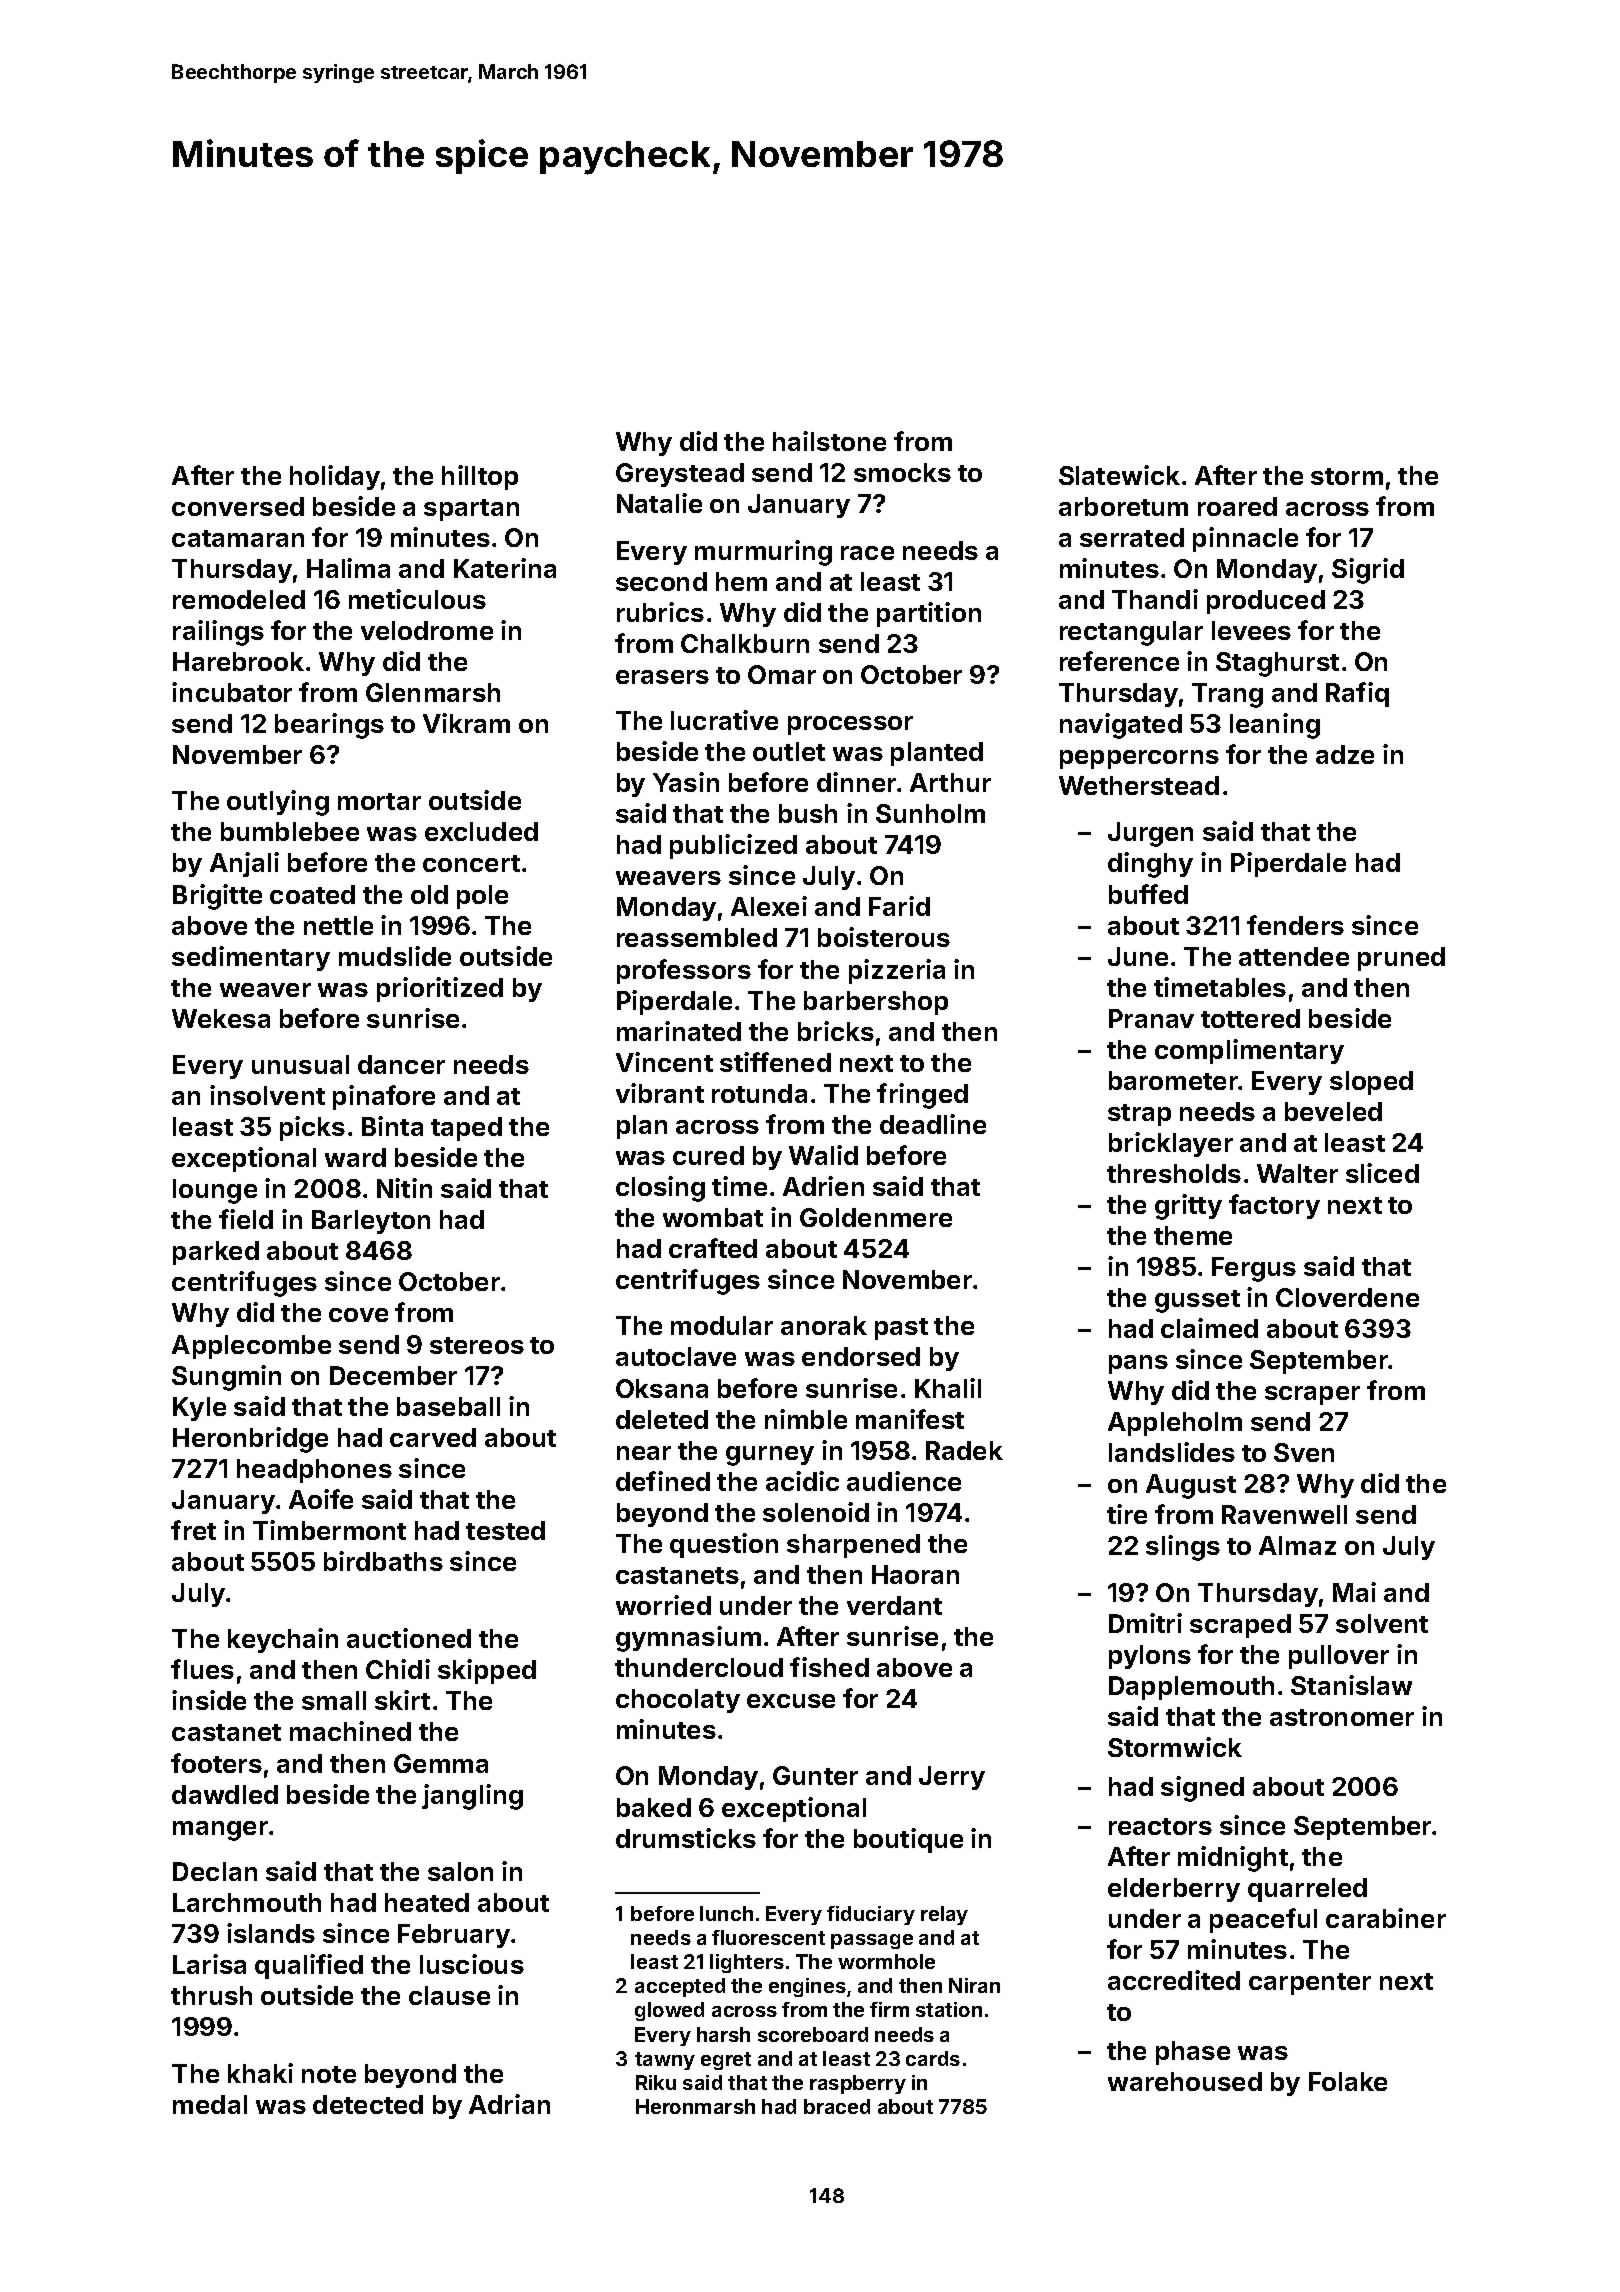 This document has height=2292, width=1620. Describe the element at coordinates (1174, 1173) in the document. I see `thresholds` at that location.
